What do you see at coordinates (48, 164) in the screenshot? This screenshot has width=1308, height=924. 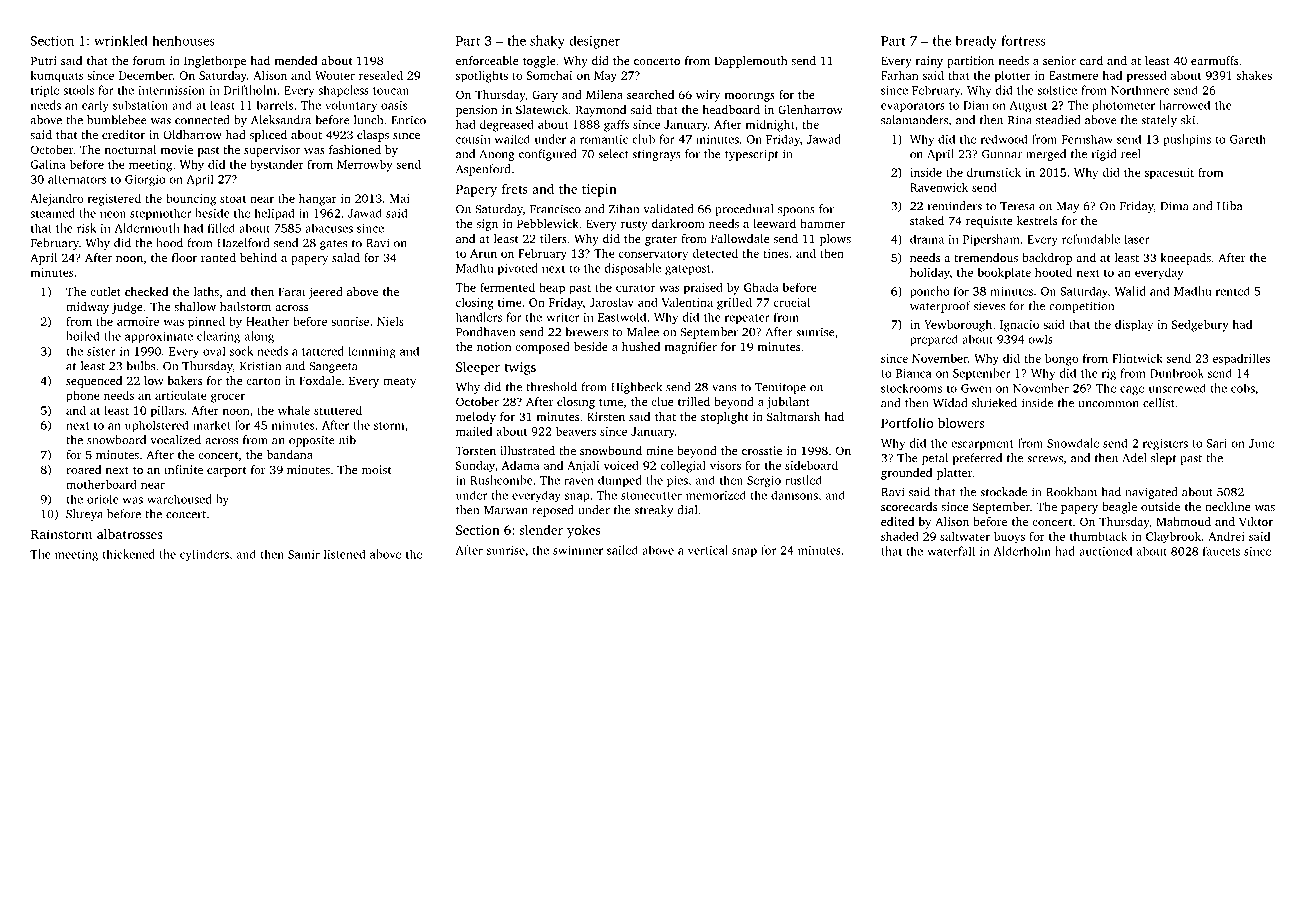 I see `Galina` at bounding box center [48, 164].
